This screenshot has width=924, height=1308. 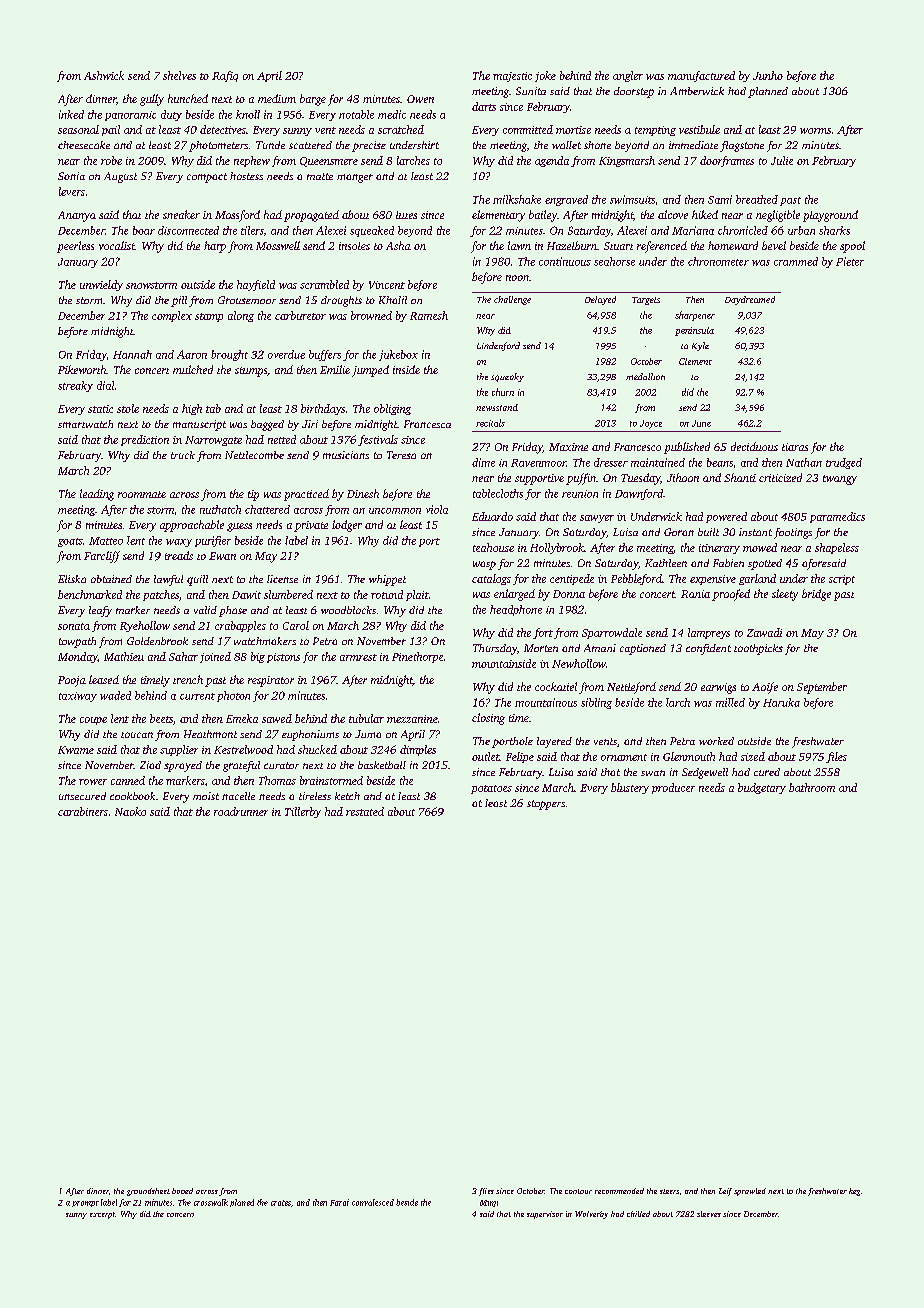 I want to click on purifier, so click(x=213, y=541).
